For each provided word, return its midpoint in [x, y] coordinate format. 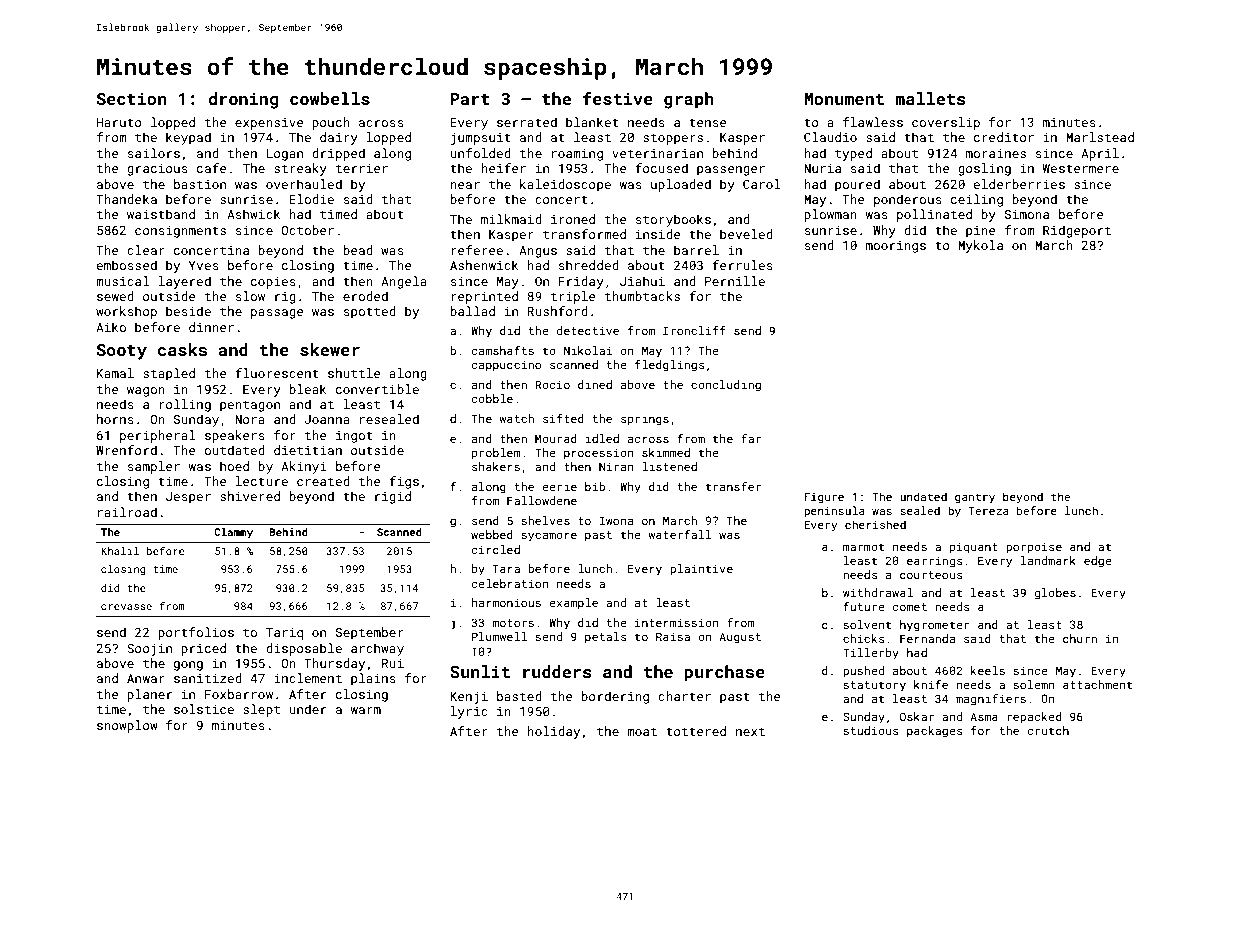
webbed [492, 534]
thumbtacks [642, 296]
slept [261, 710]
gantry [975, 498]
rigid [393, 497]
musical [123, 281]
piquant [974, 548]
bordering [615, 697]
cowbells [330, 98]
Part [470, 99]
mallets [930, 98]
